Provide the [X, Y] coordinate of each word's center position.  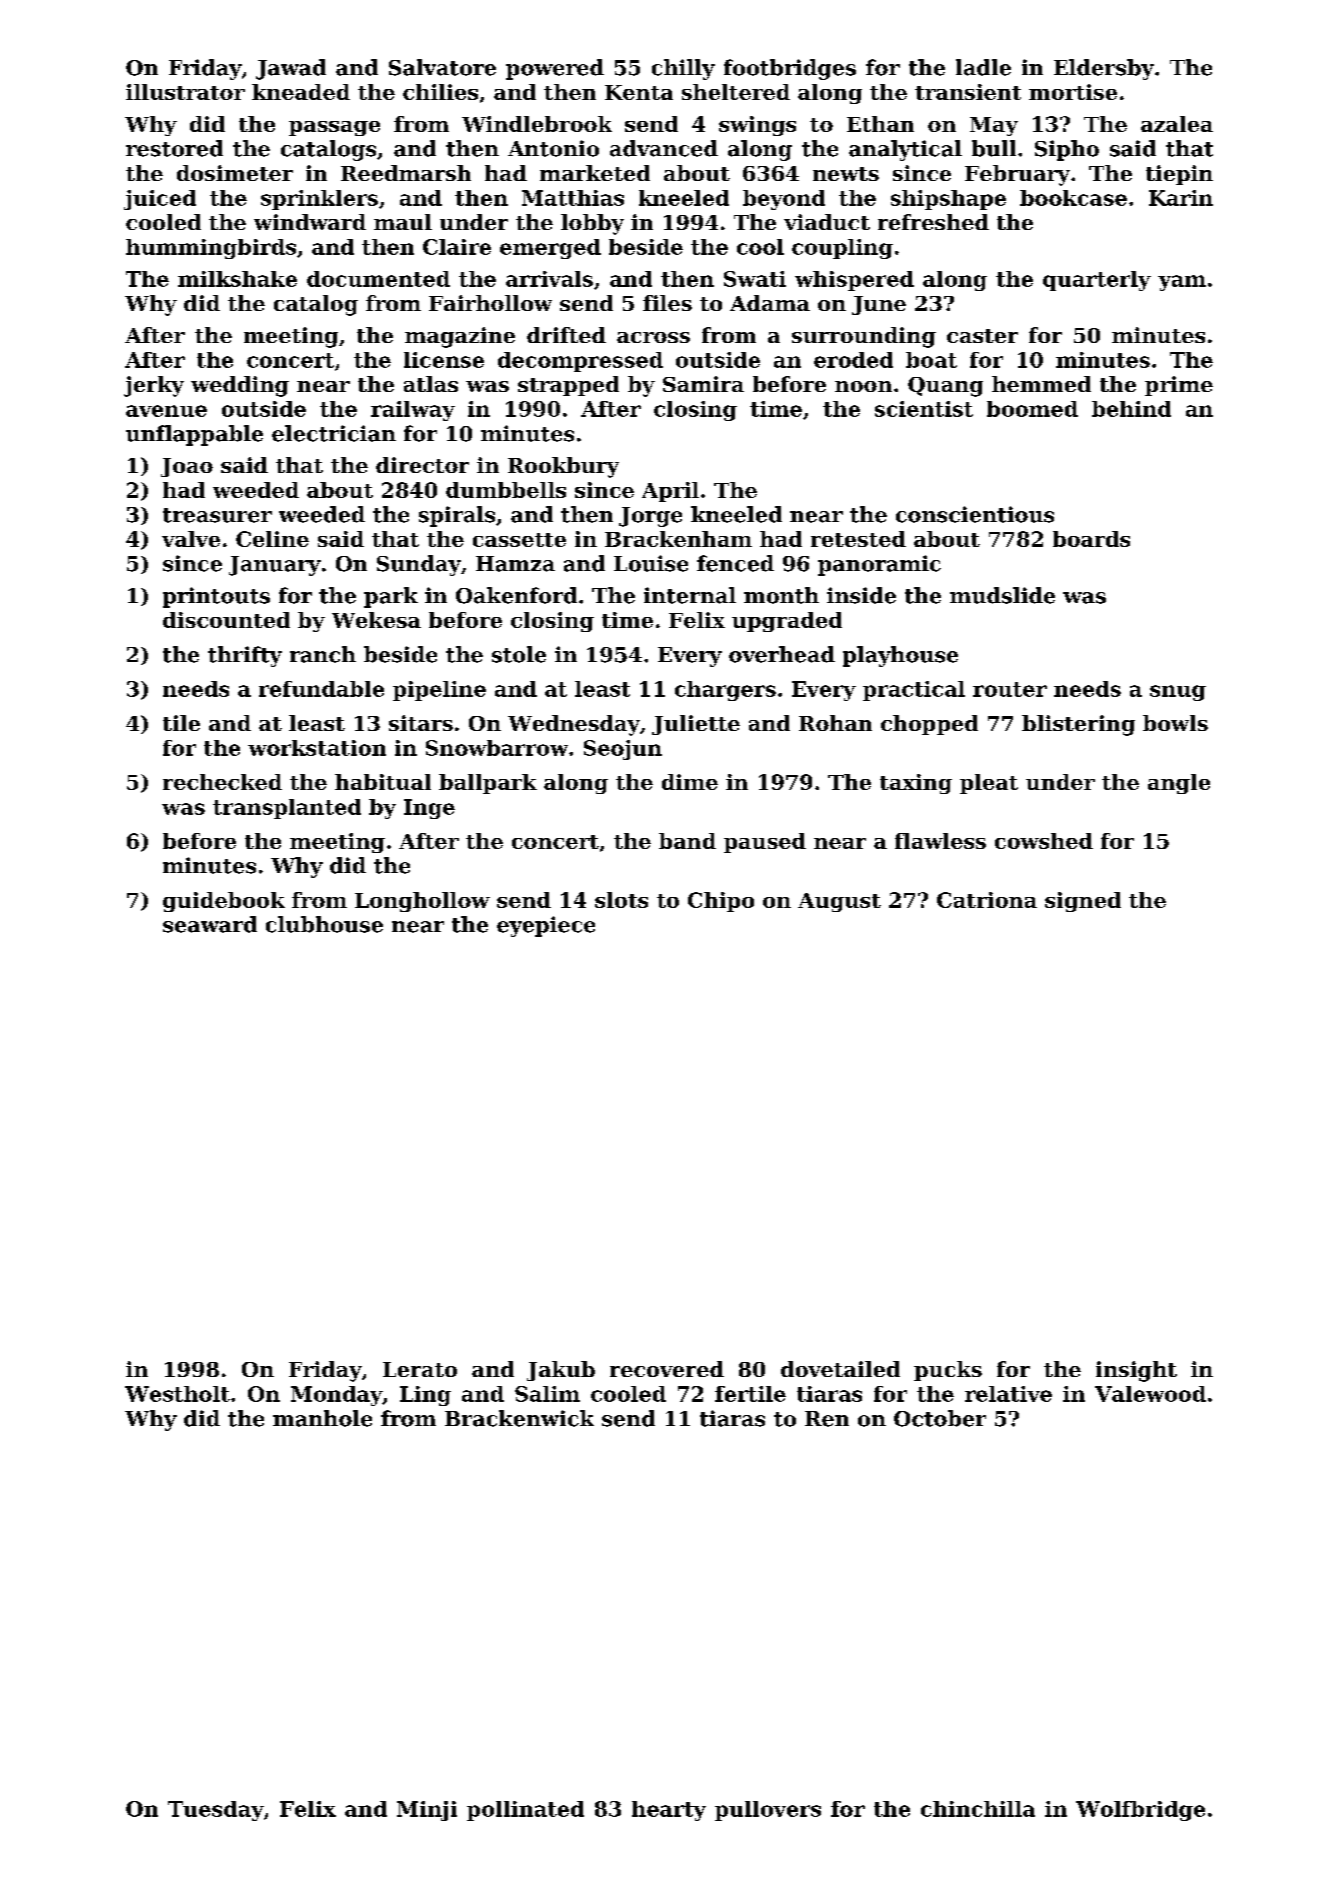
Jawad [291, 69]
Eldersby [1104, 69]
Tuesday [216, 1811]
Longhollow [422, 902]
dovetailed [840, 1369]
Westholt [177, 1394]
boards [1091, 539]
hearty [669, 1811]
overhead [782, 654]
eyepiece [546, 926]
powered [555, 69]
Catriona [987, 900]
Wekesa [376, 620]
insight [1136, 1371]
